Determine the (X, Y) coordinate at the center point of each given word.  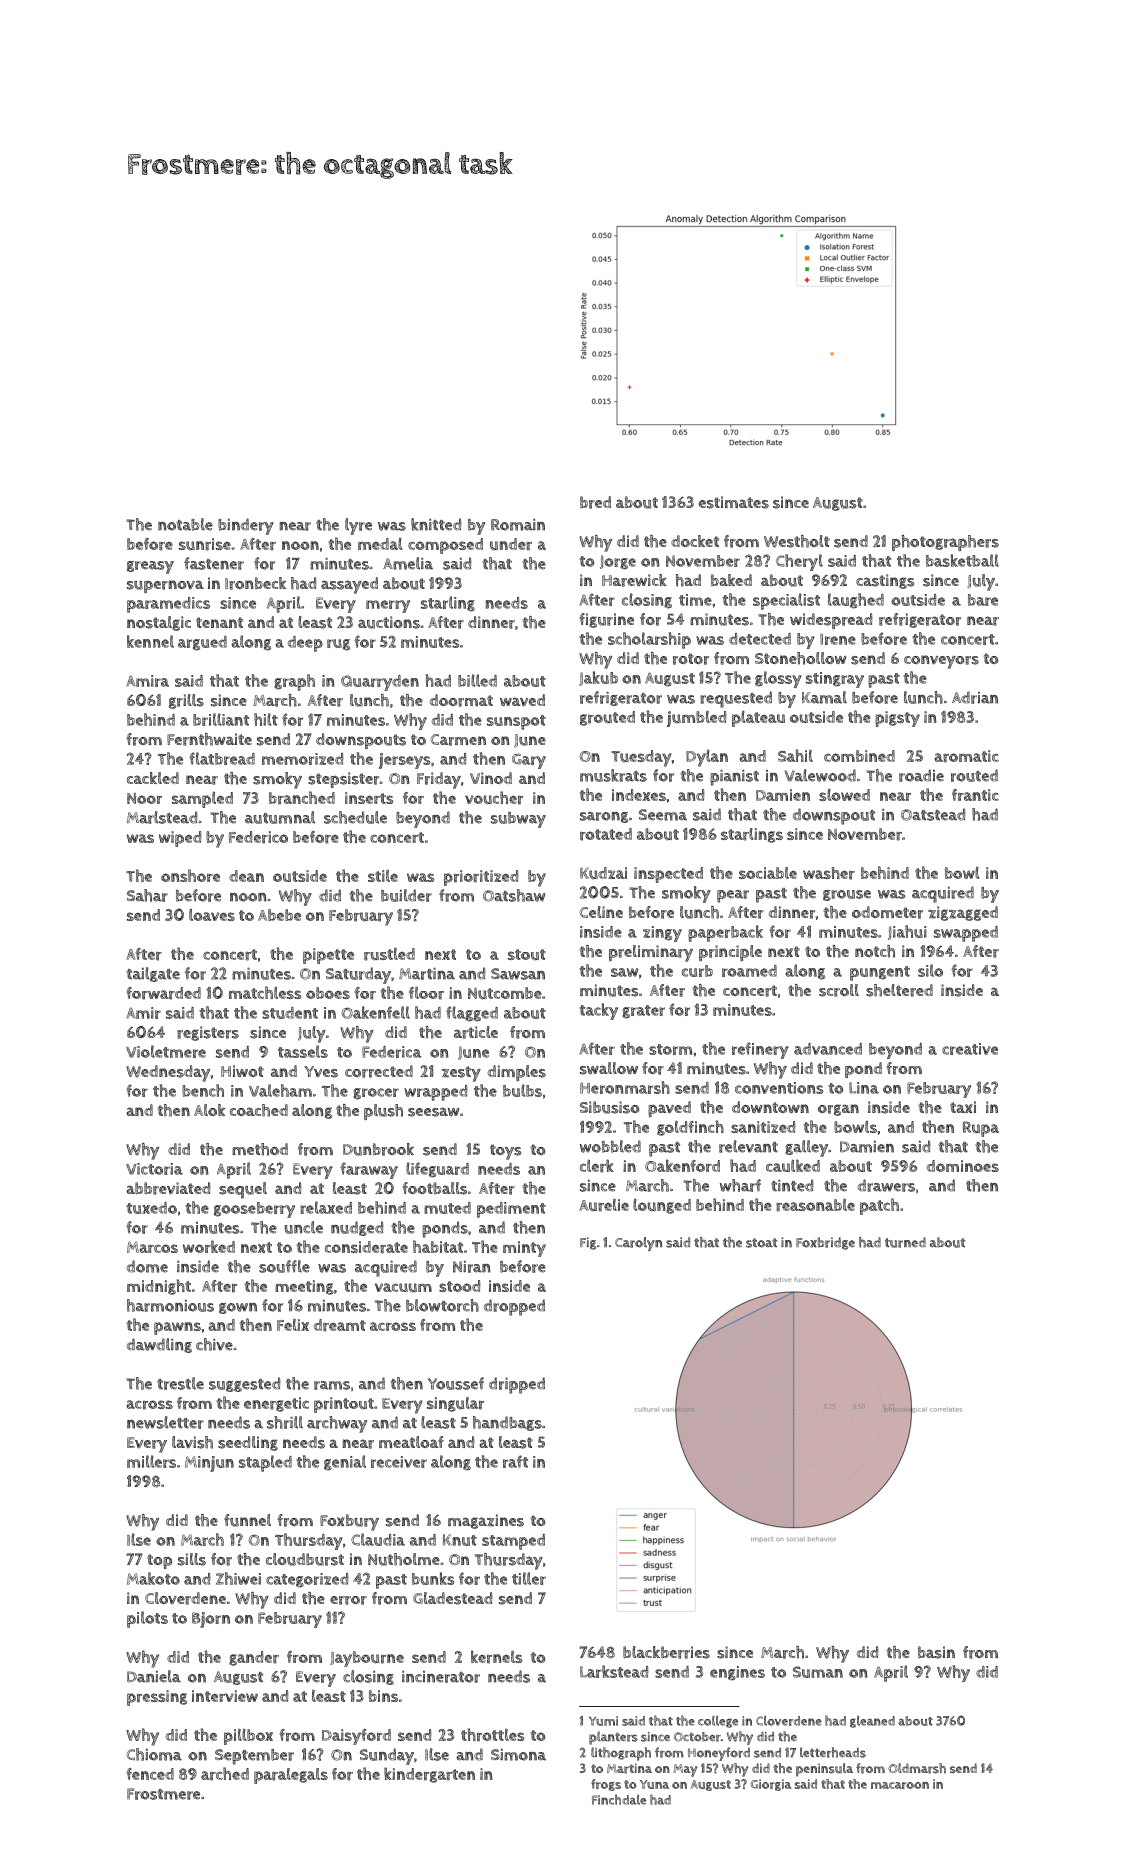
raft (515, 1461)
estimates (734, 502)
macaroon (900, 1785)
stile (383, 876)
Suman (818, 1672)
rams (332, 1385)
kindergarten (429, 1775)
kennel (150, 641)
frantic (975, 795)
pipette (328, 956)
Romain (518, 524)
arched (225, 1774)
